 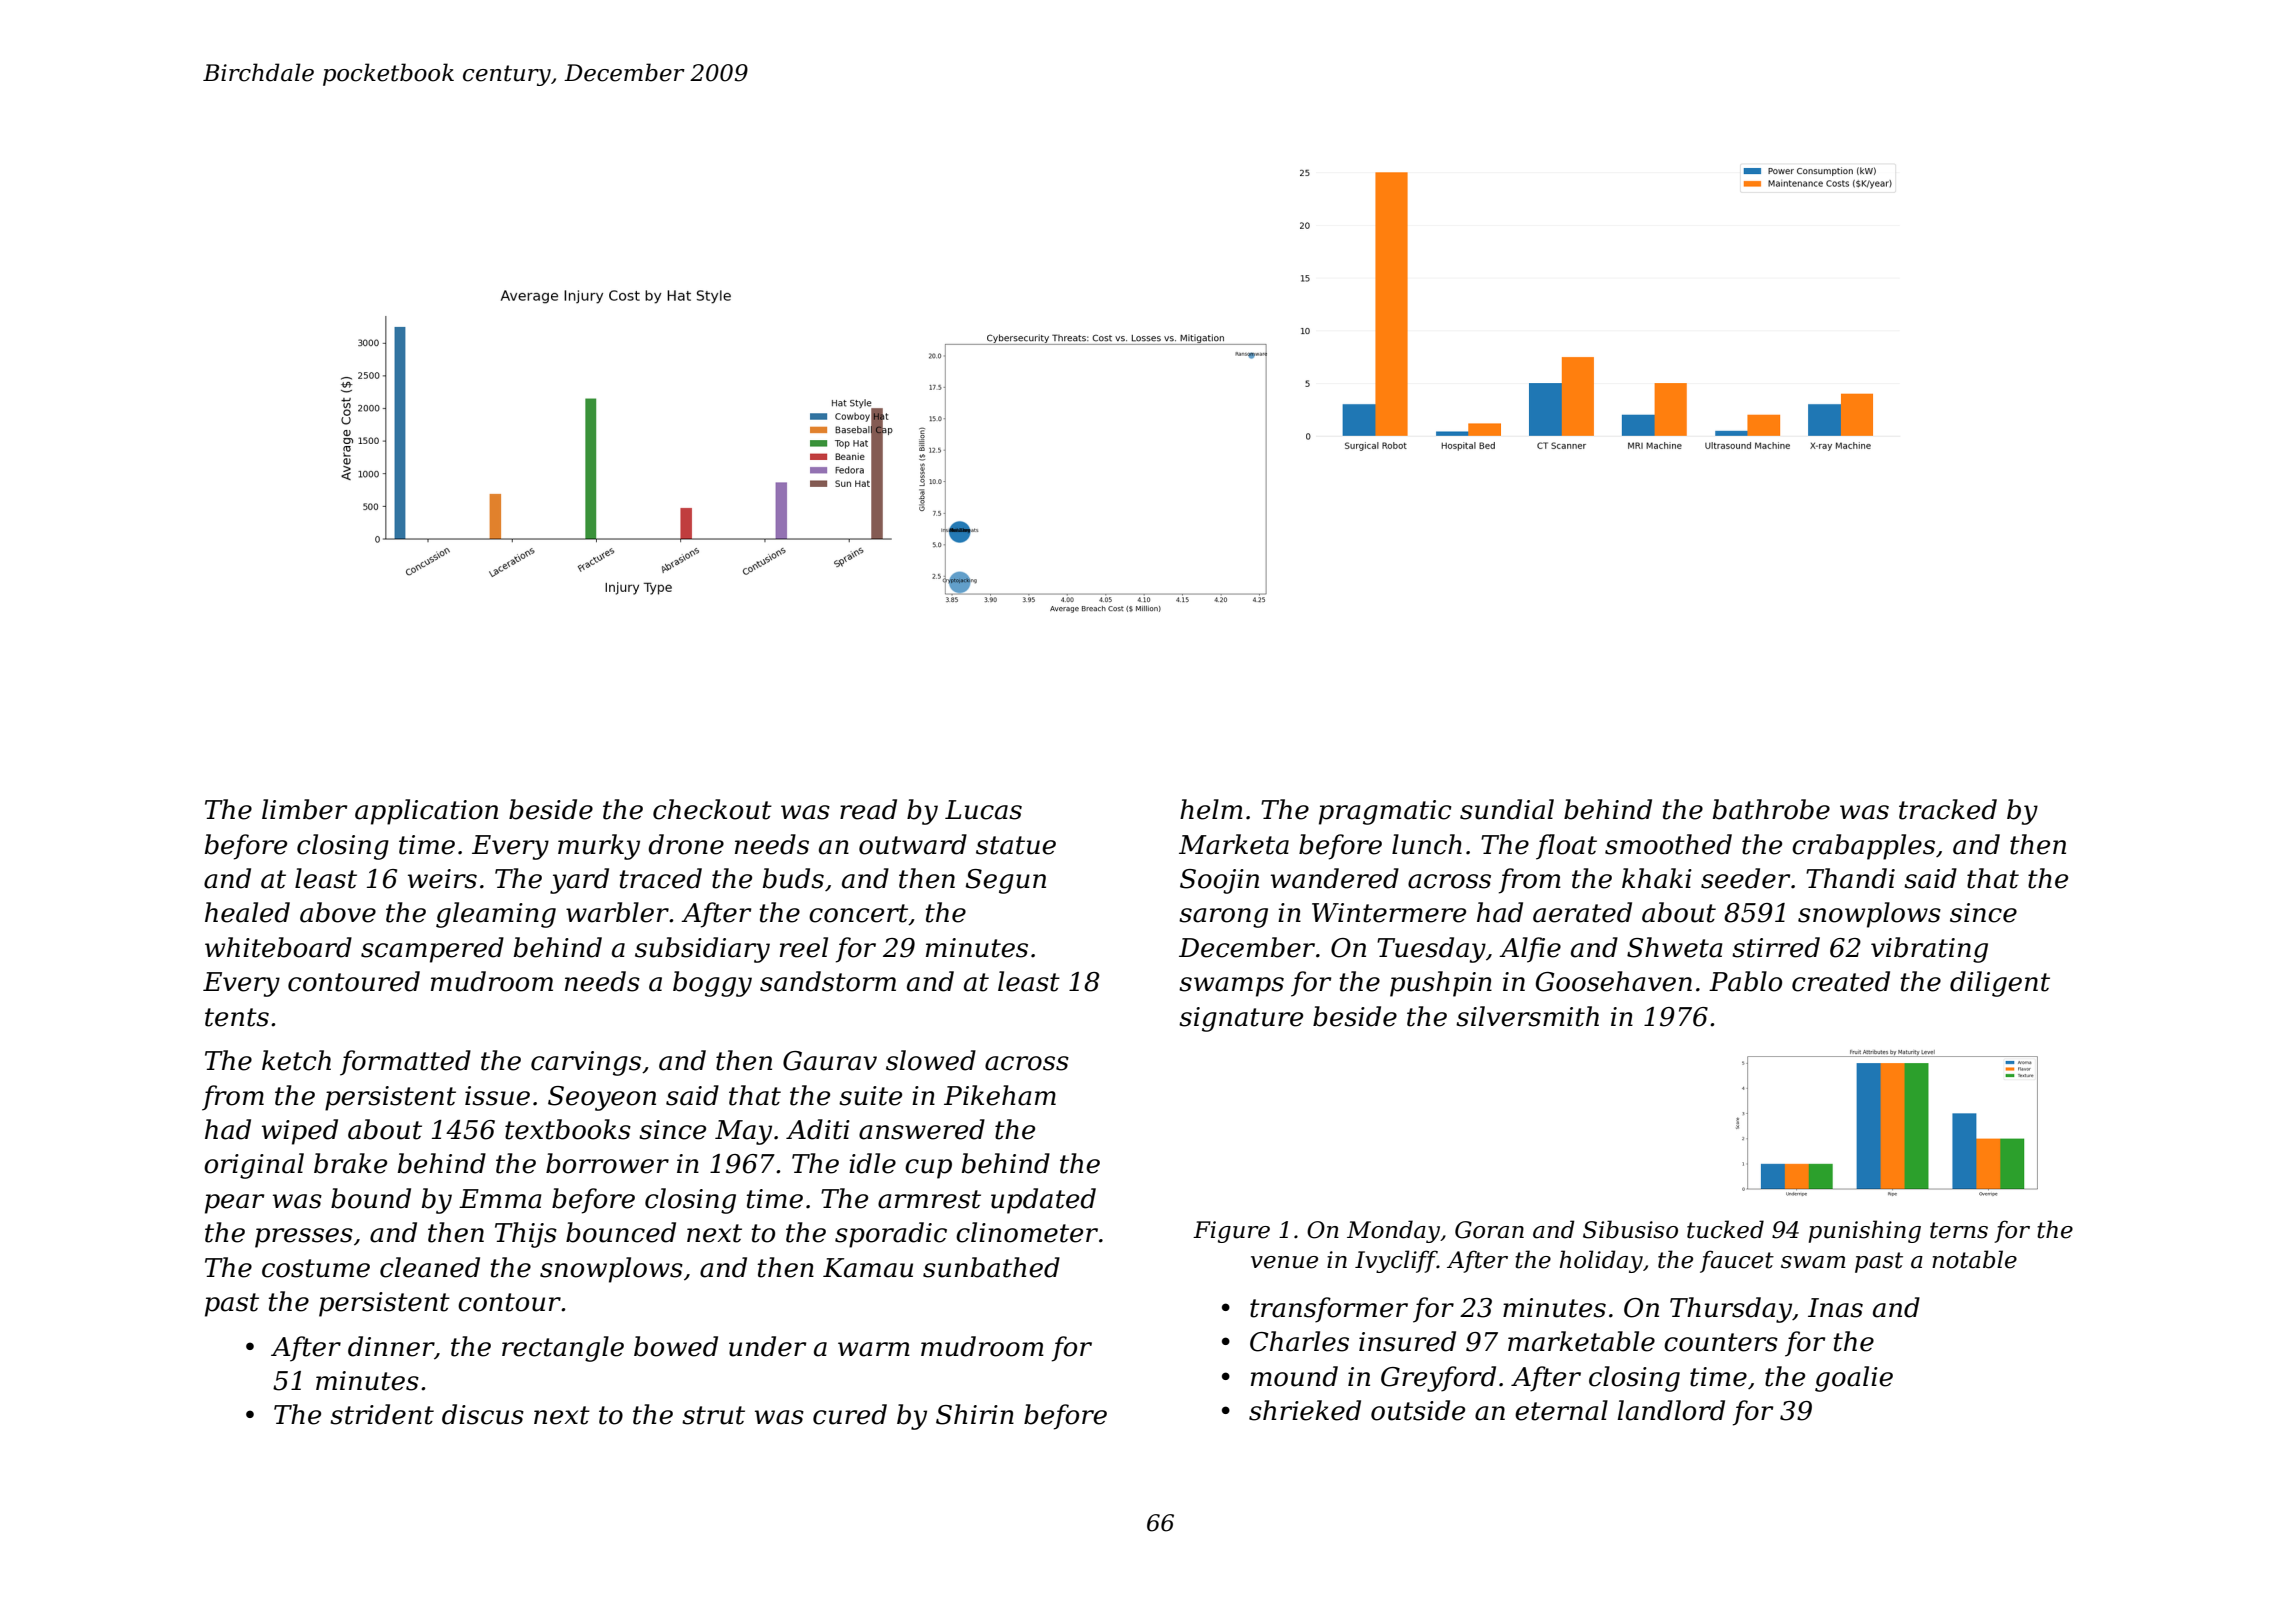 I want to click on pushpin, so click(x=1441, y=984).
